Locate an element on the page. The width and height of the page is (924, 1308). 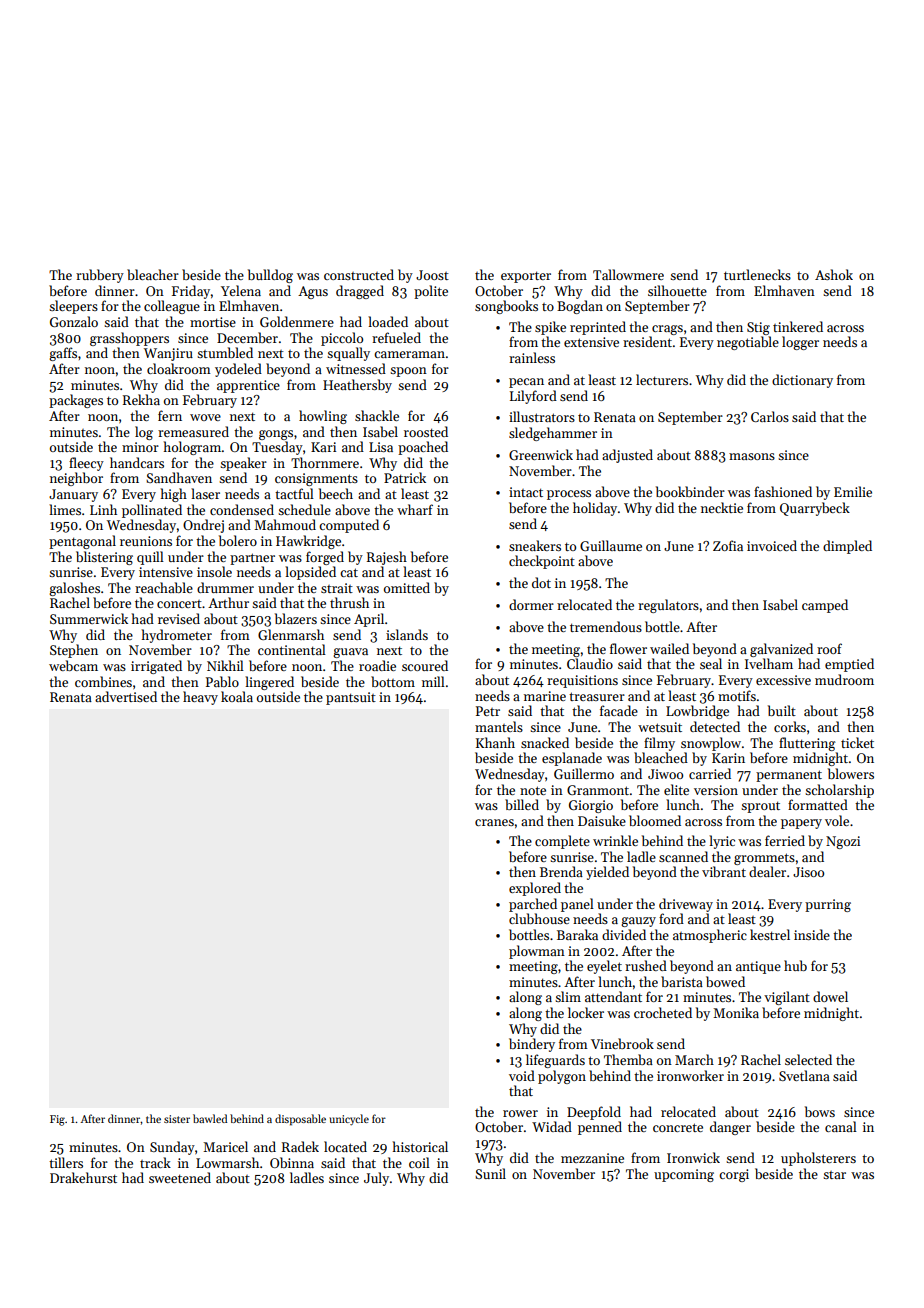
Deepfold is located at coordinates (594, 1113).
